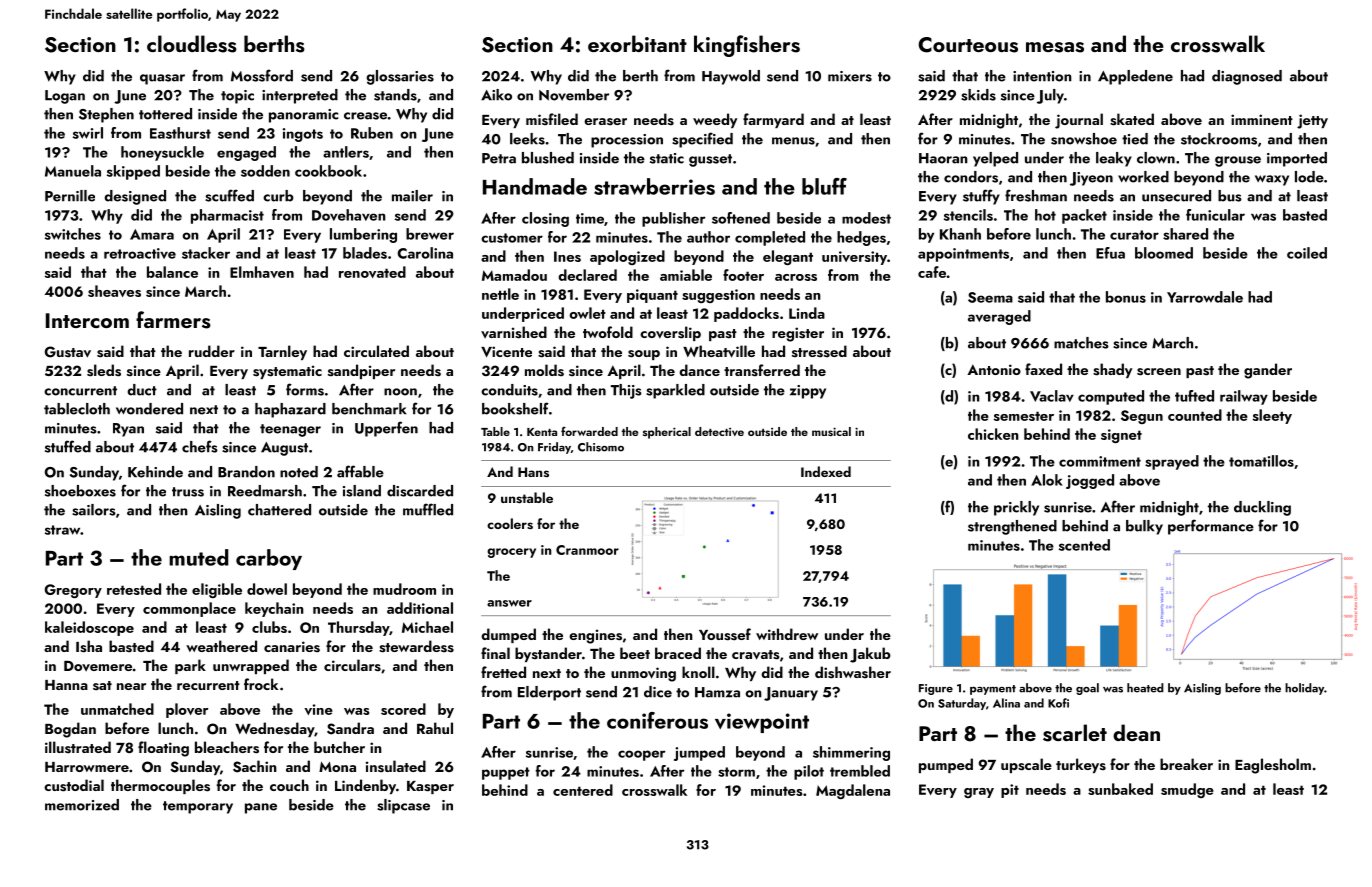 The width and height of the screenshot is (1372, 887). I want to click on ingots, so click(303, 135).
